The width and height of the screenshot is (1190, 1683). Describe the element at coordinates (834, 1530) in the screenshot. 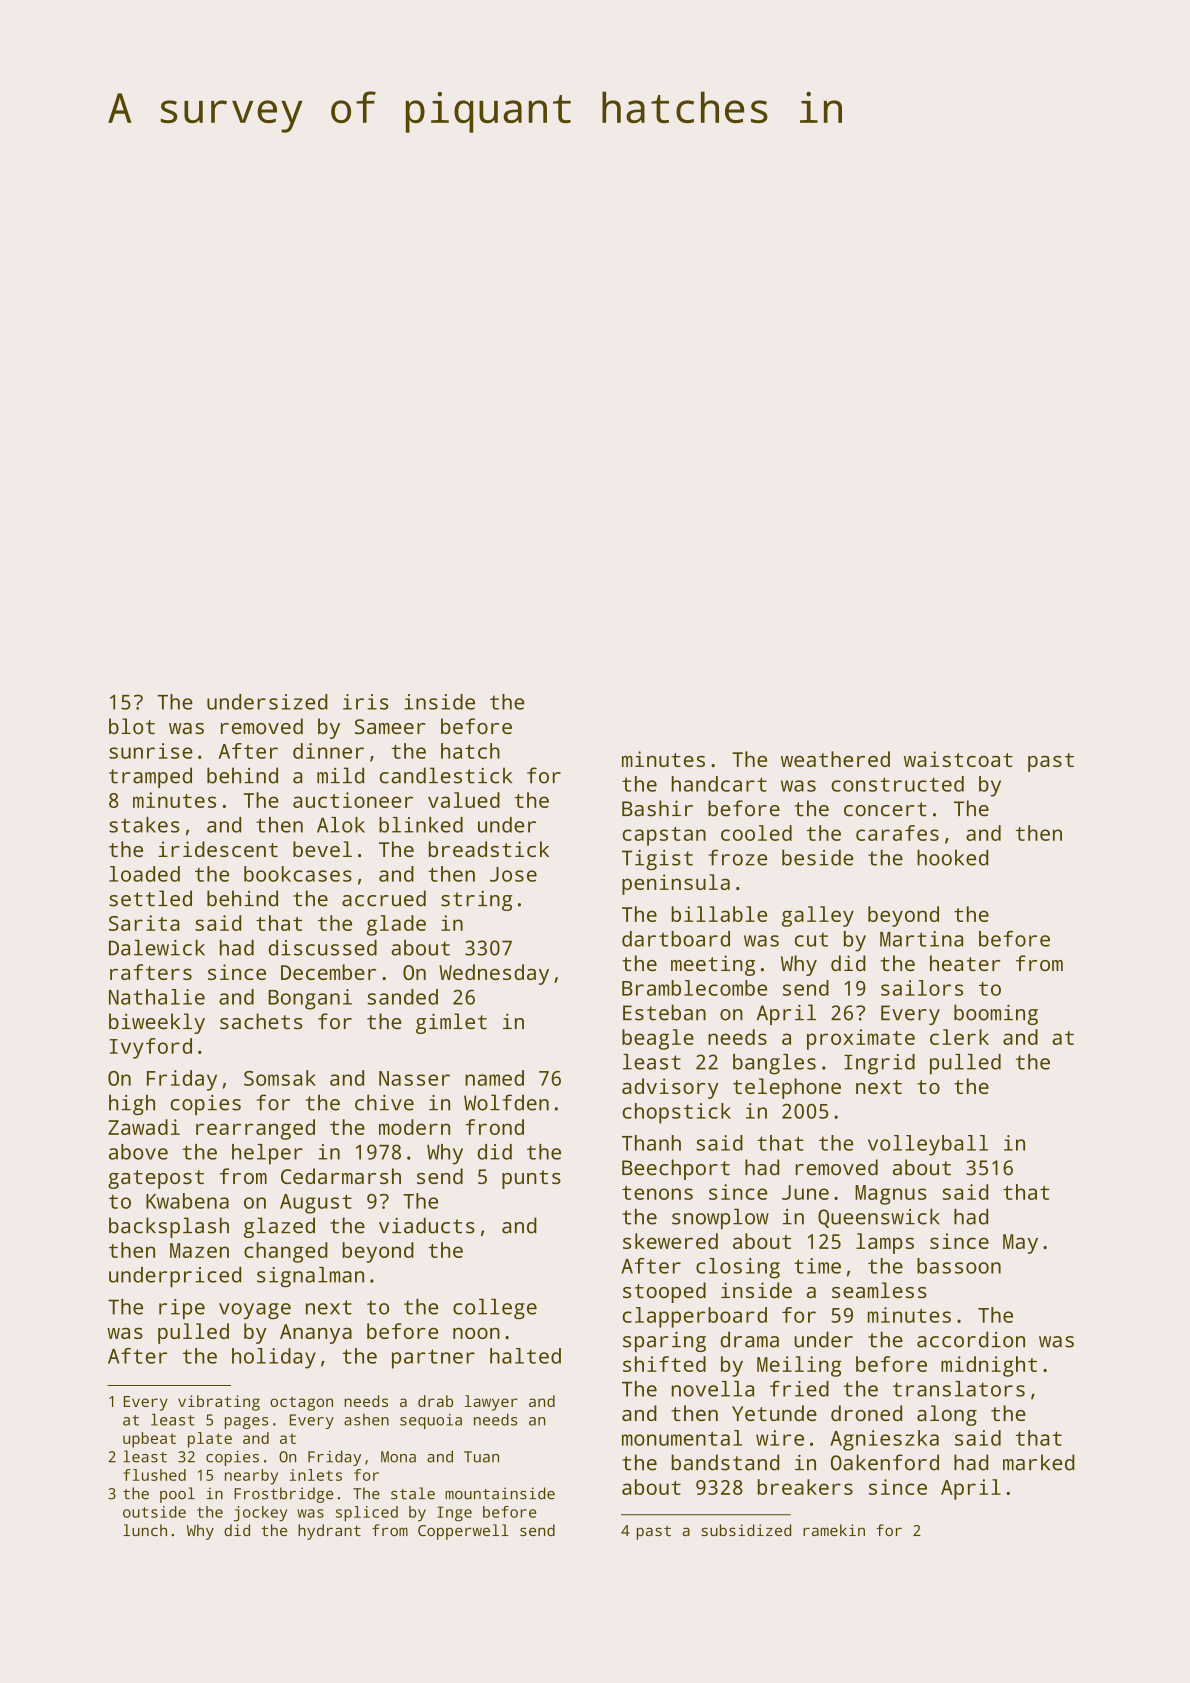

I see `ramekin` at that location.
